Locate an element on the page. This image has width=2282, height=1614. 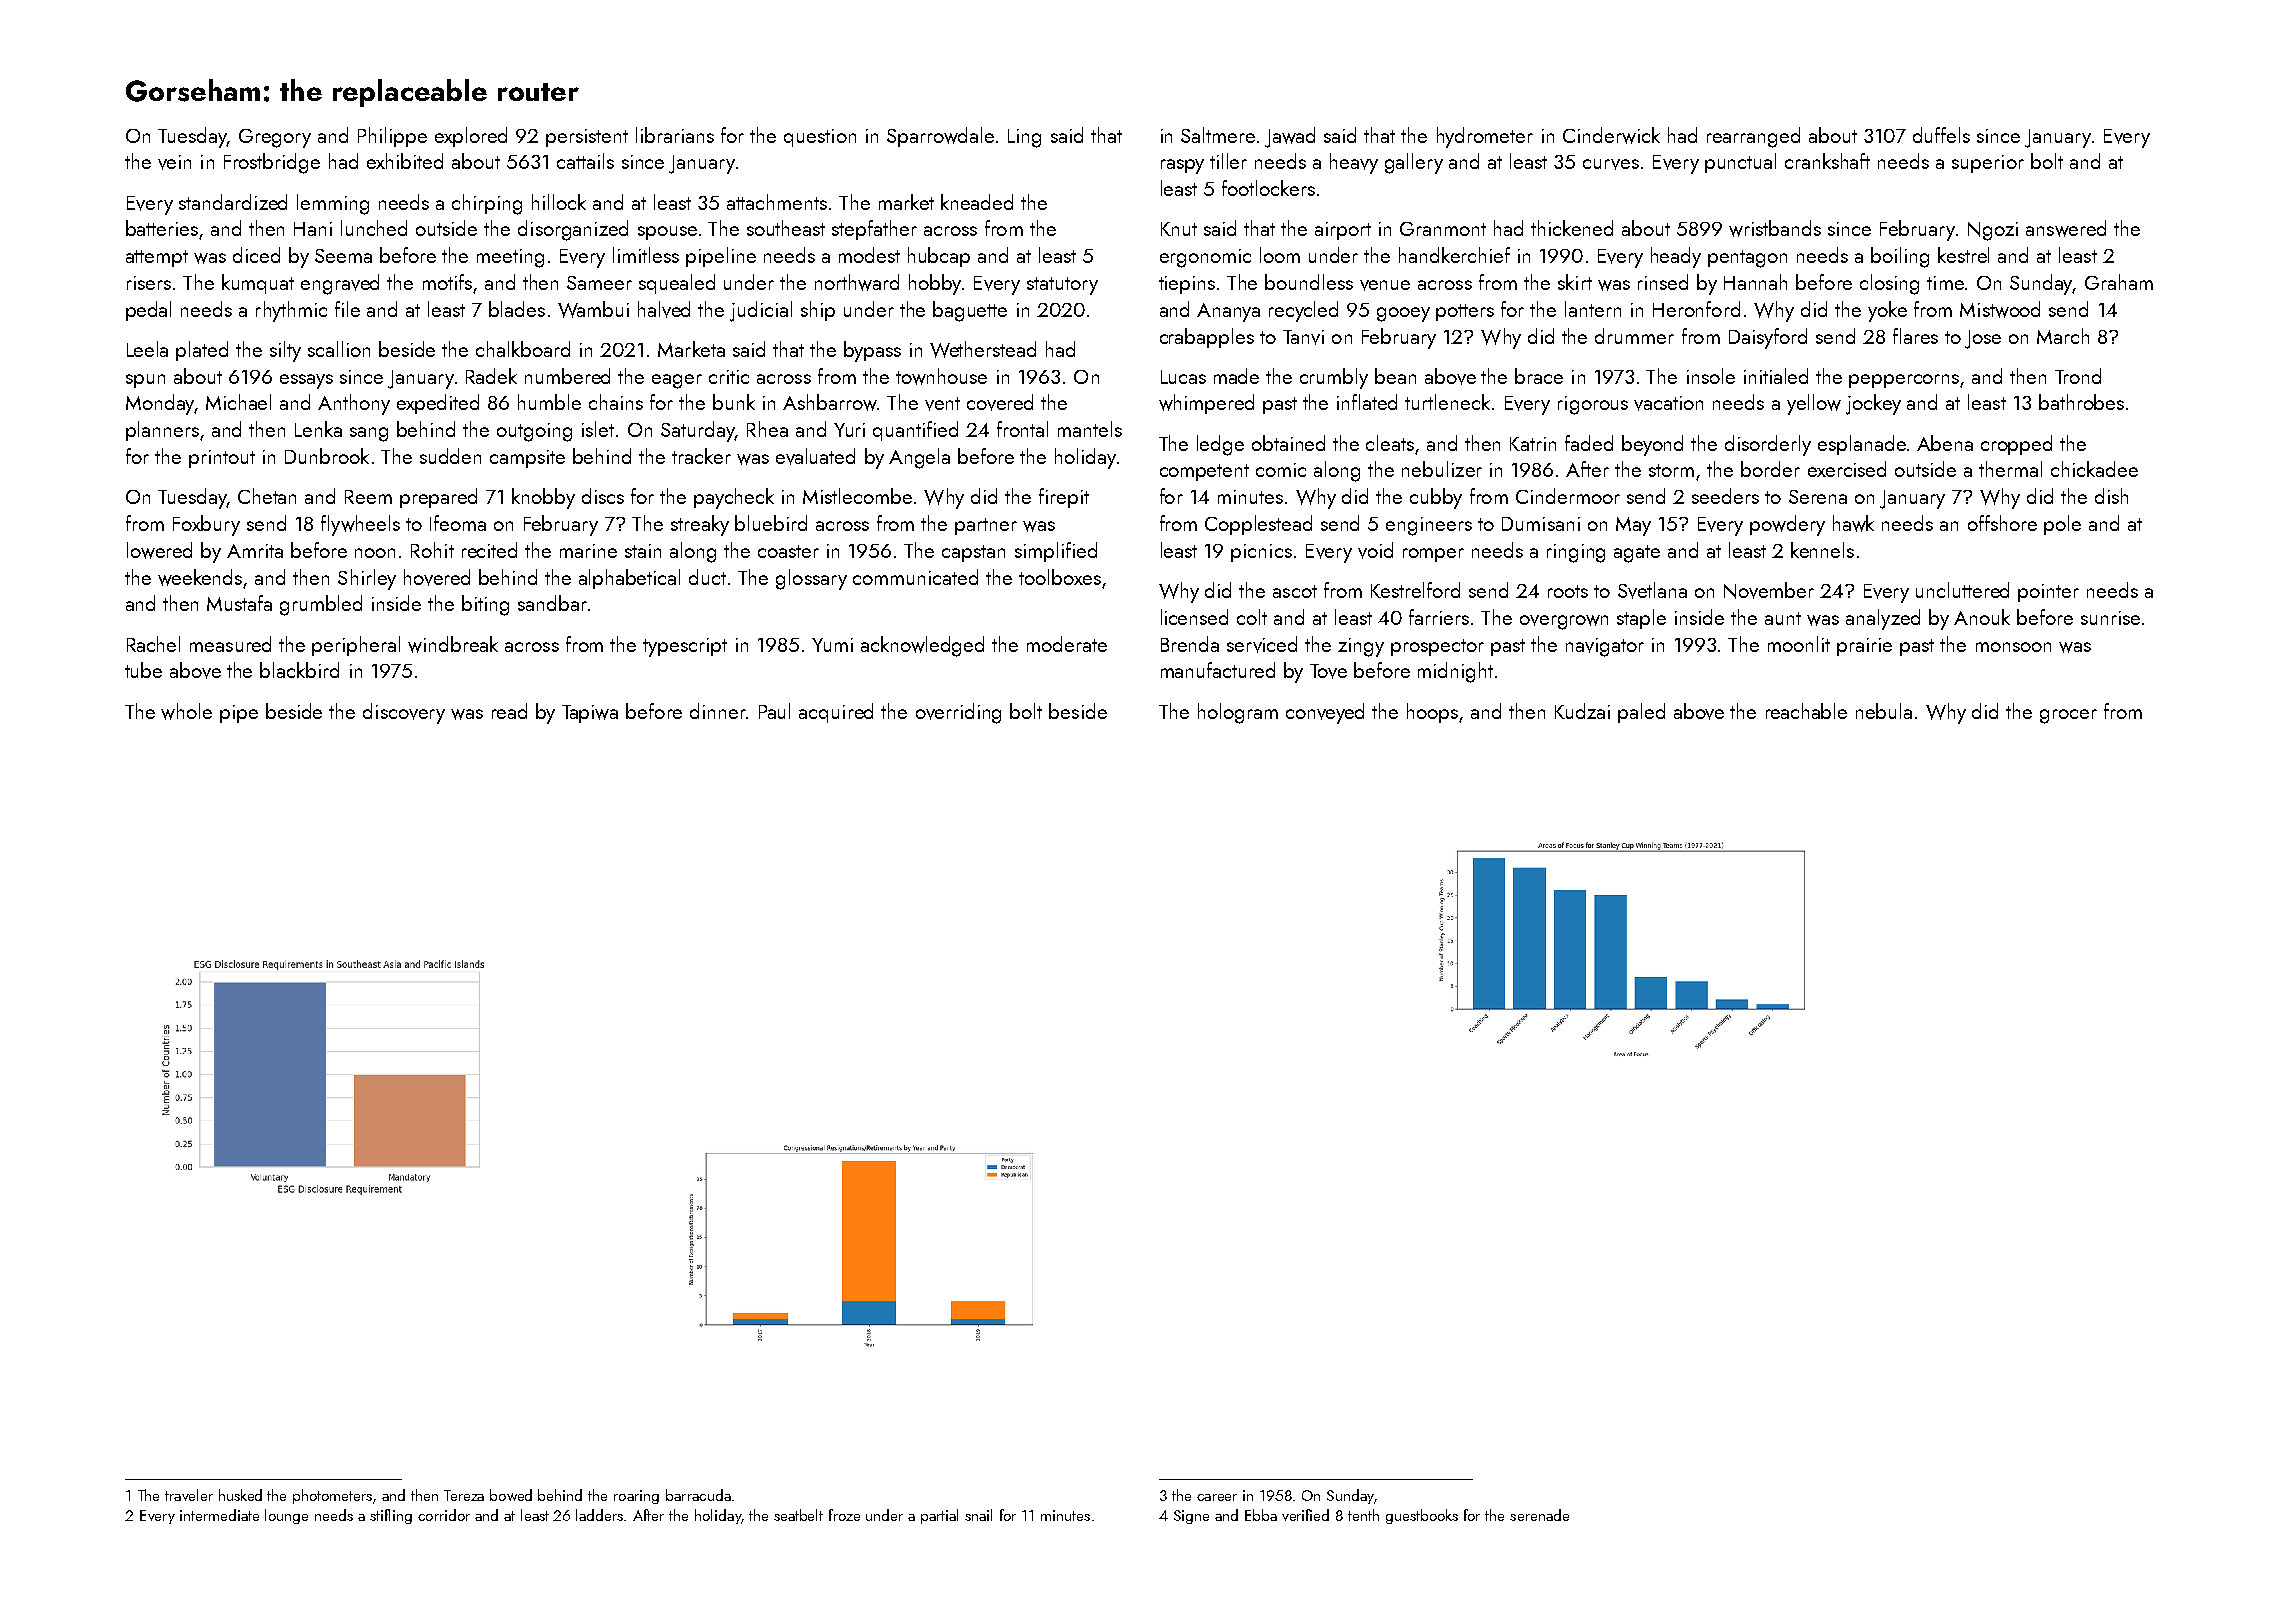
acquired is located at coordinates (836, 713).
